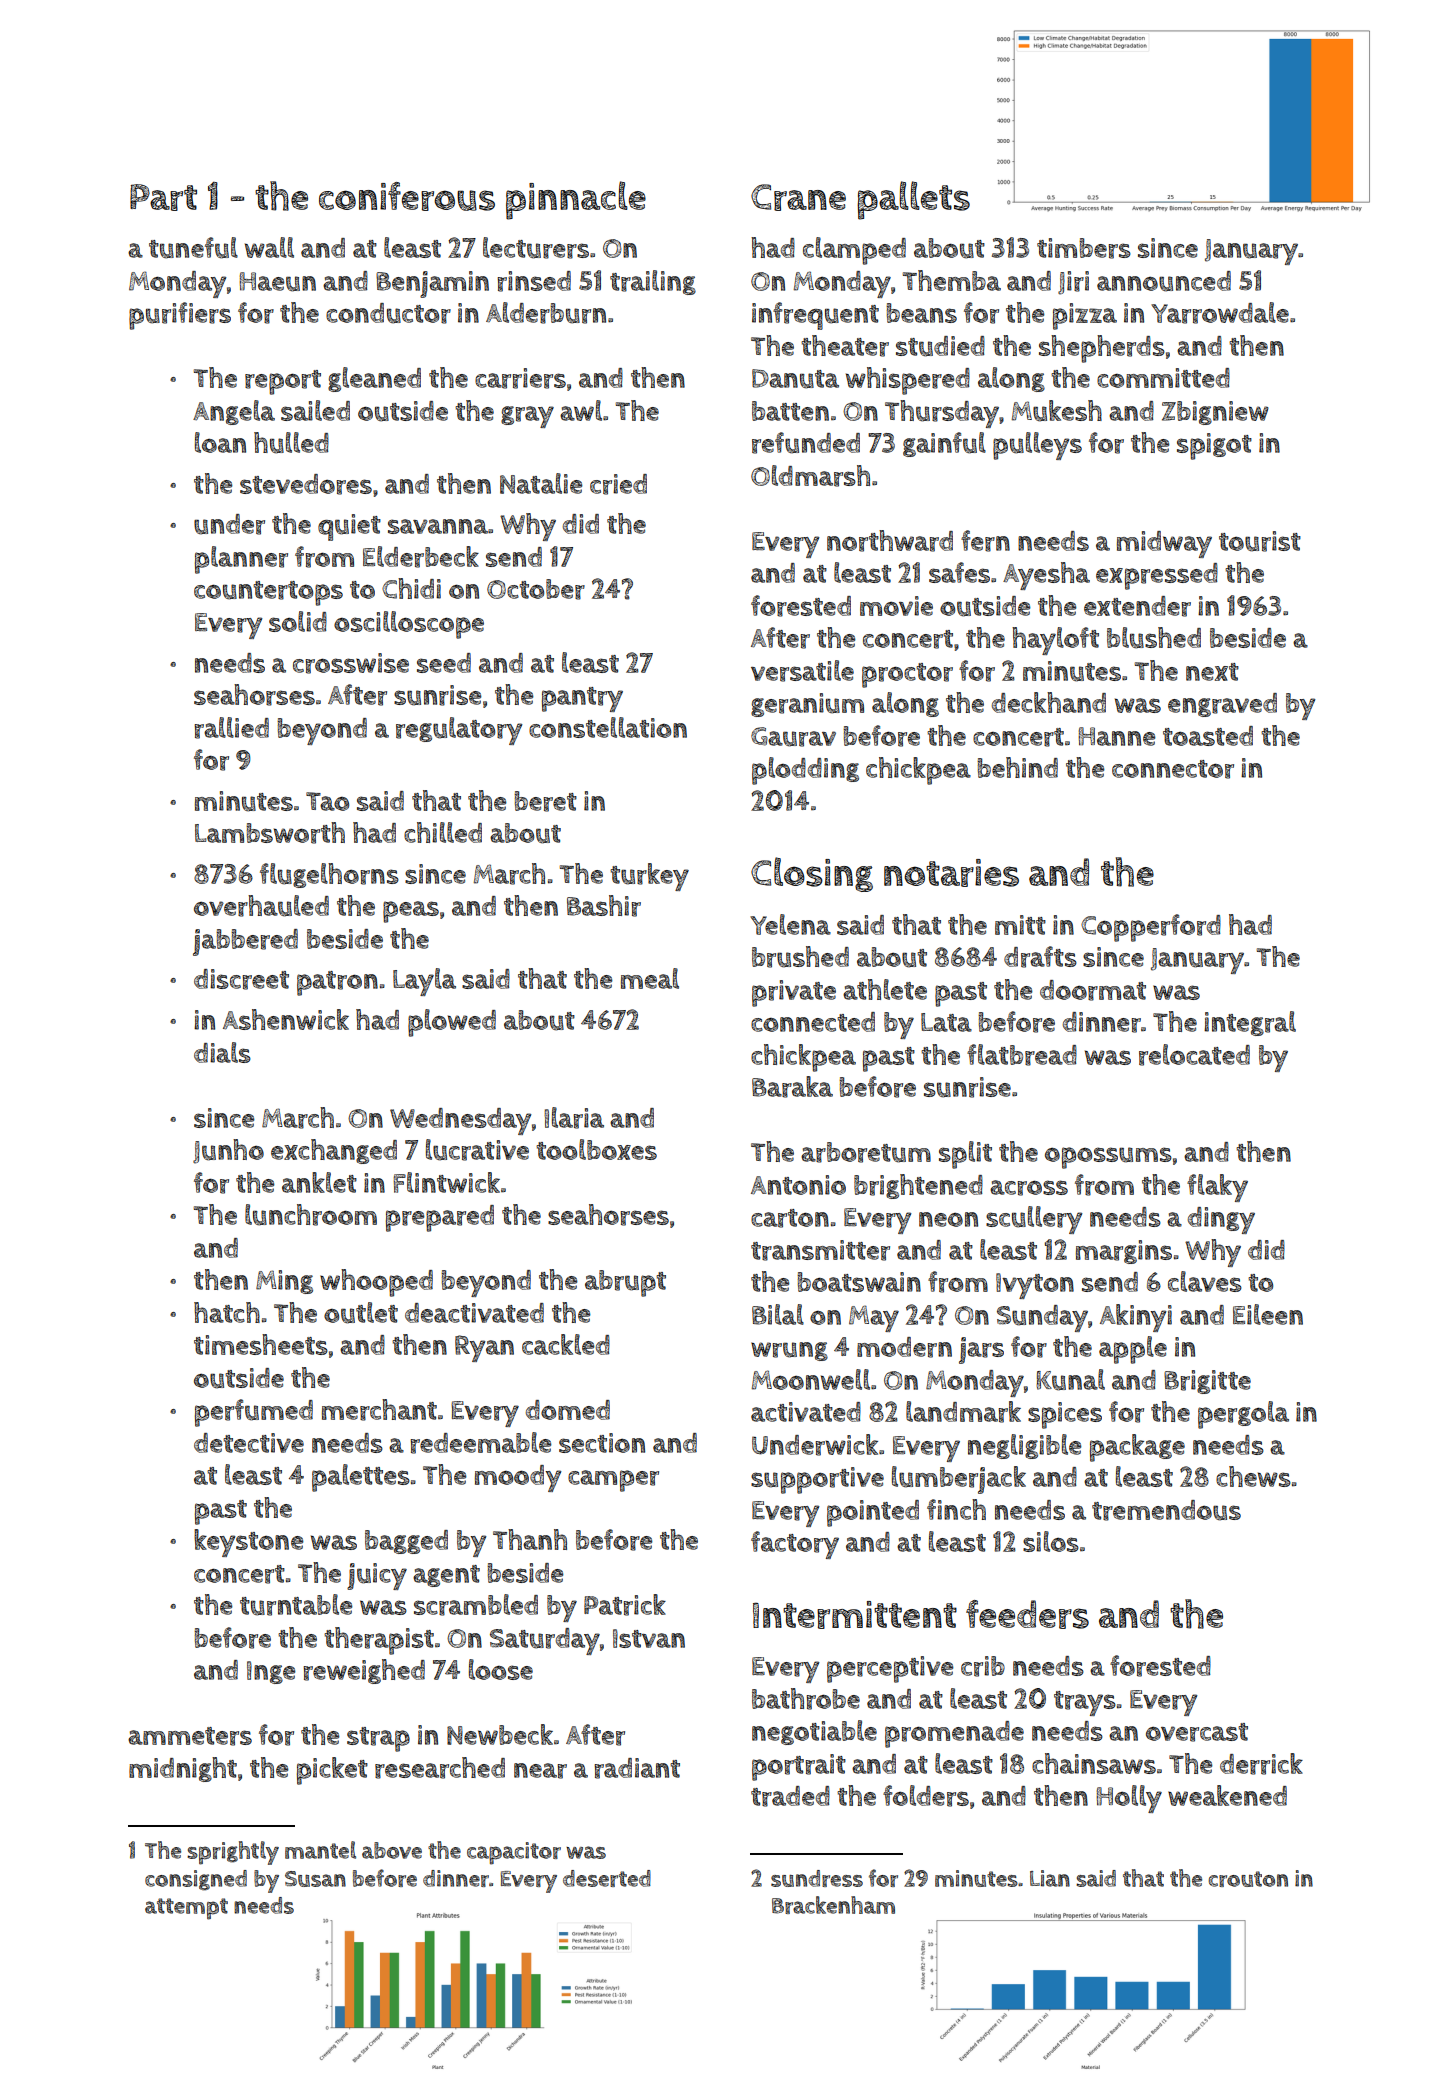 This screenshot has height=2100, width=1450. Describe the element at coordinates (228, 1151) in the screenshot. I see `Junho` at that location.
